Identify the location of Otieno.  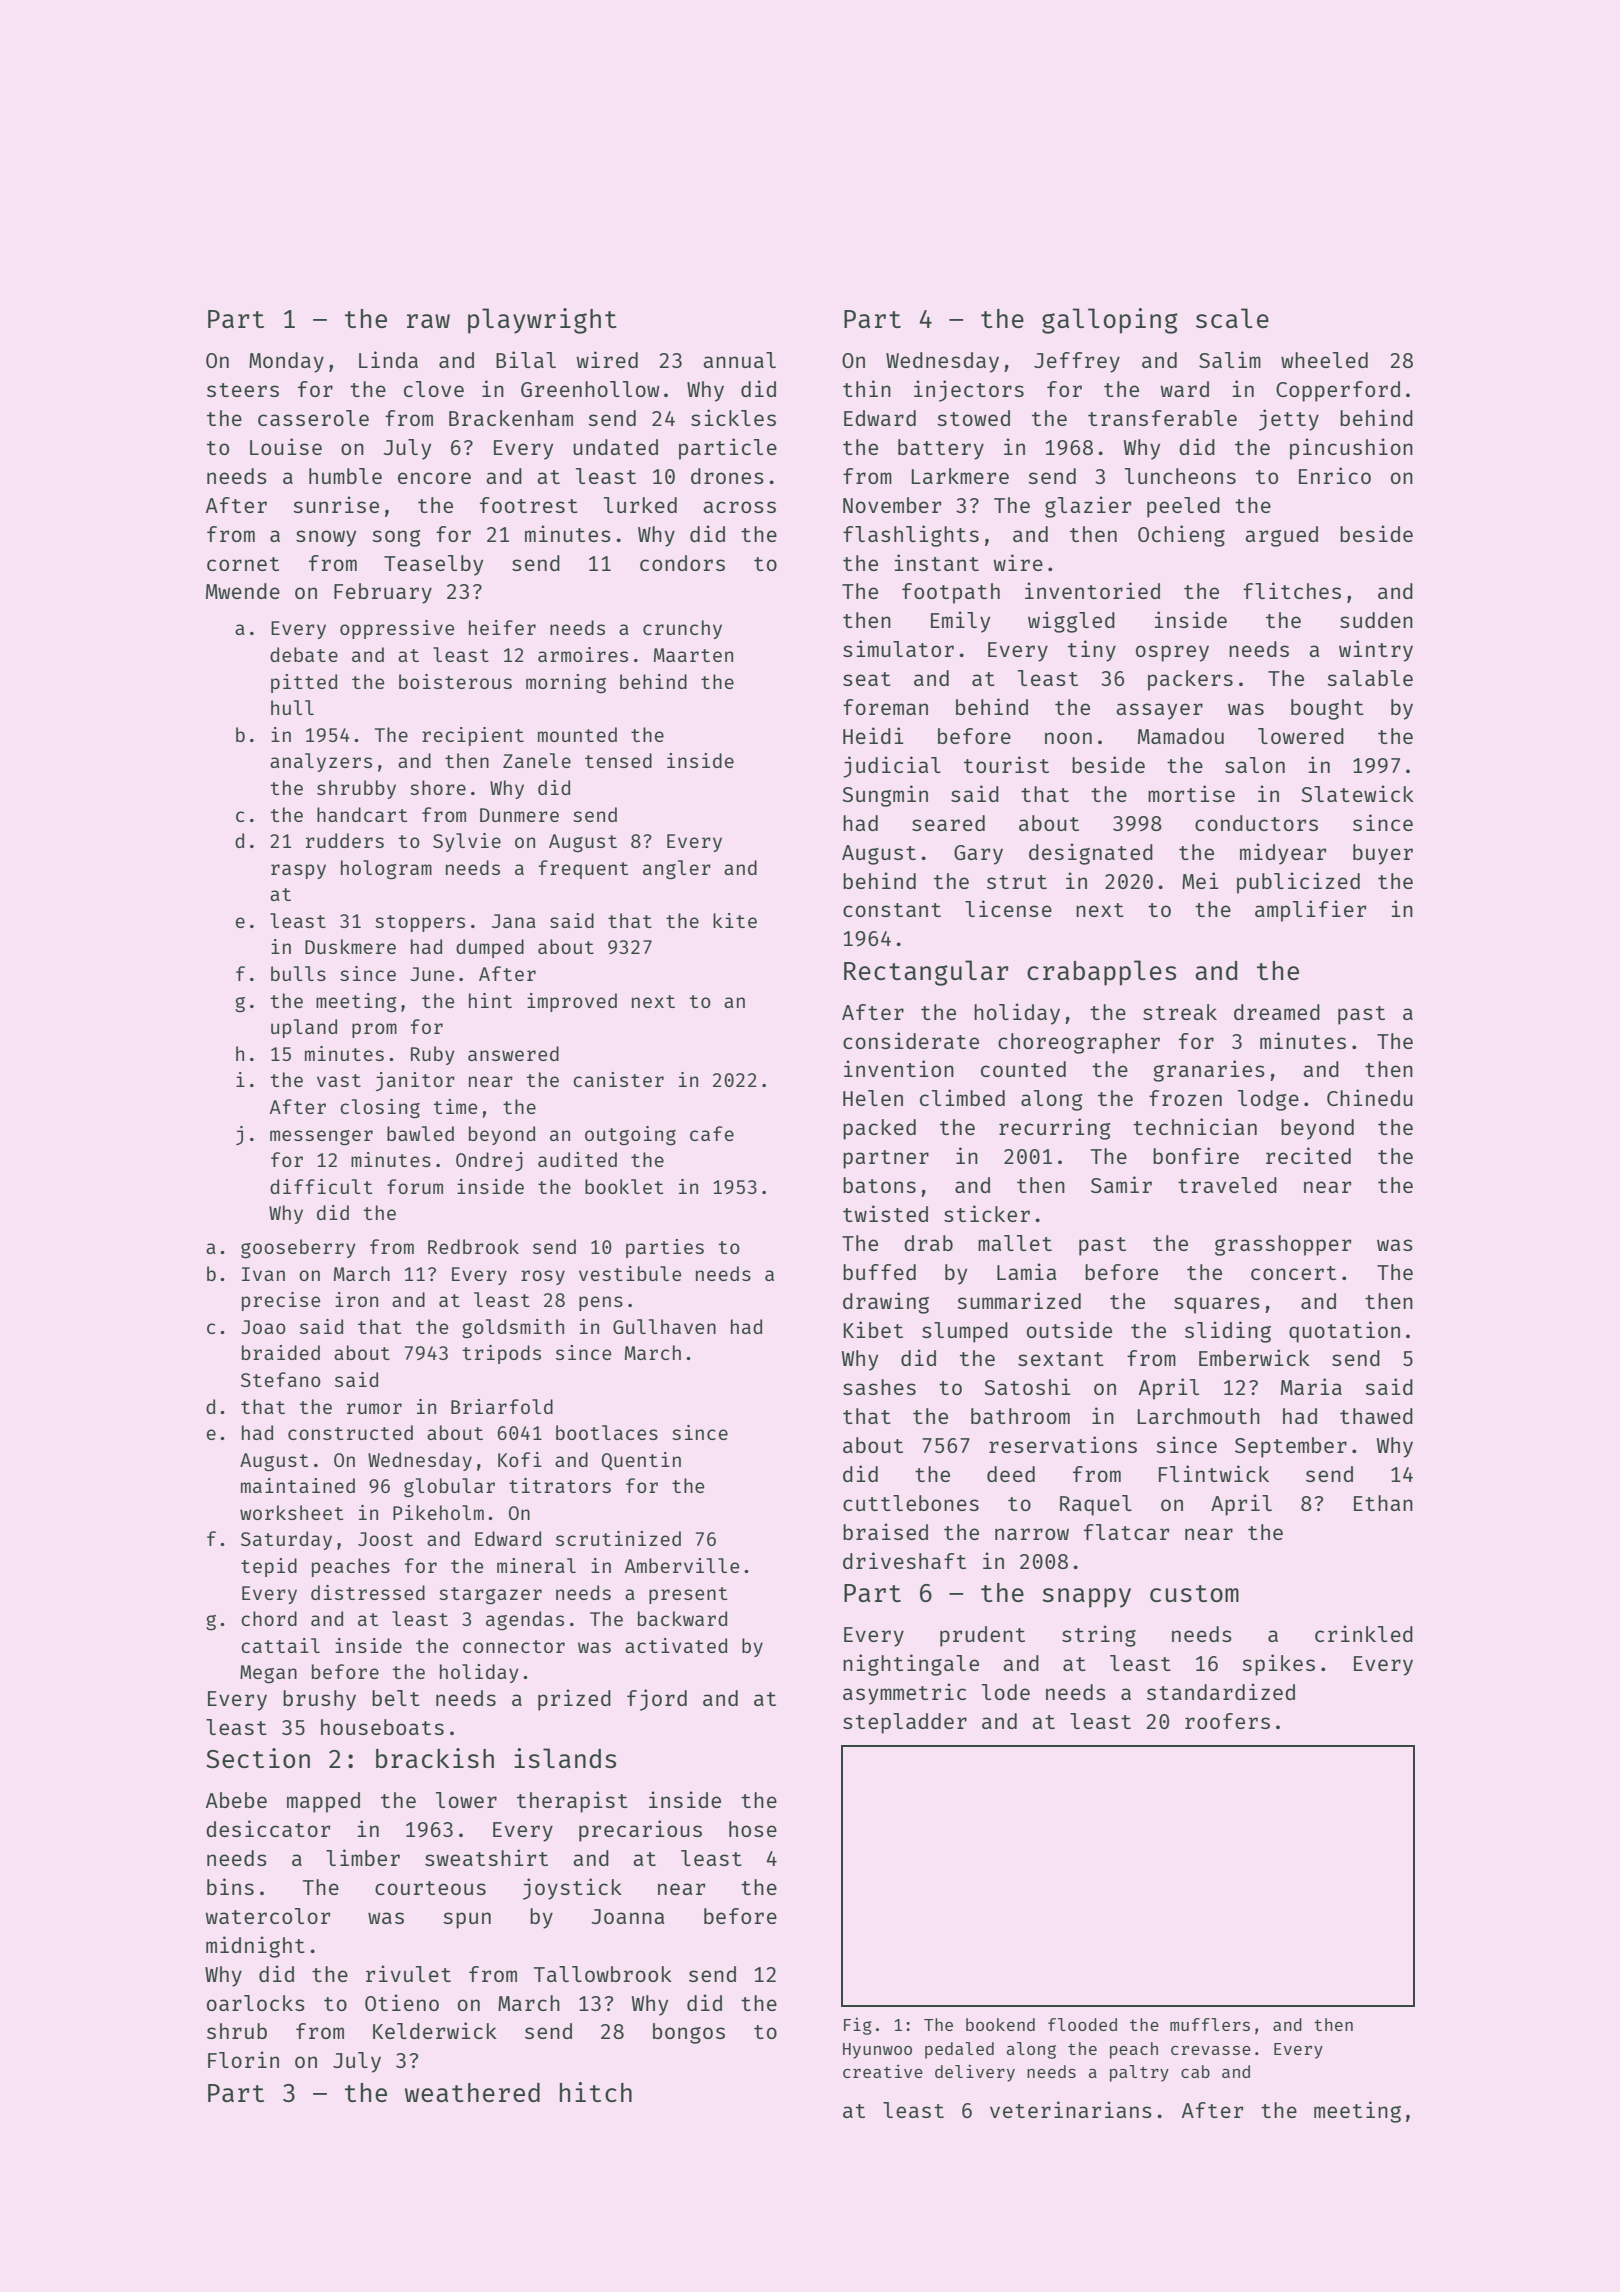
(402, 2002).
